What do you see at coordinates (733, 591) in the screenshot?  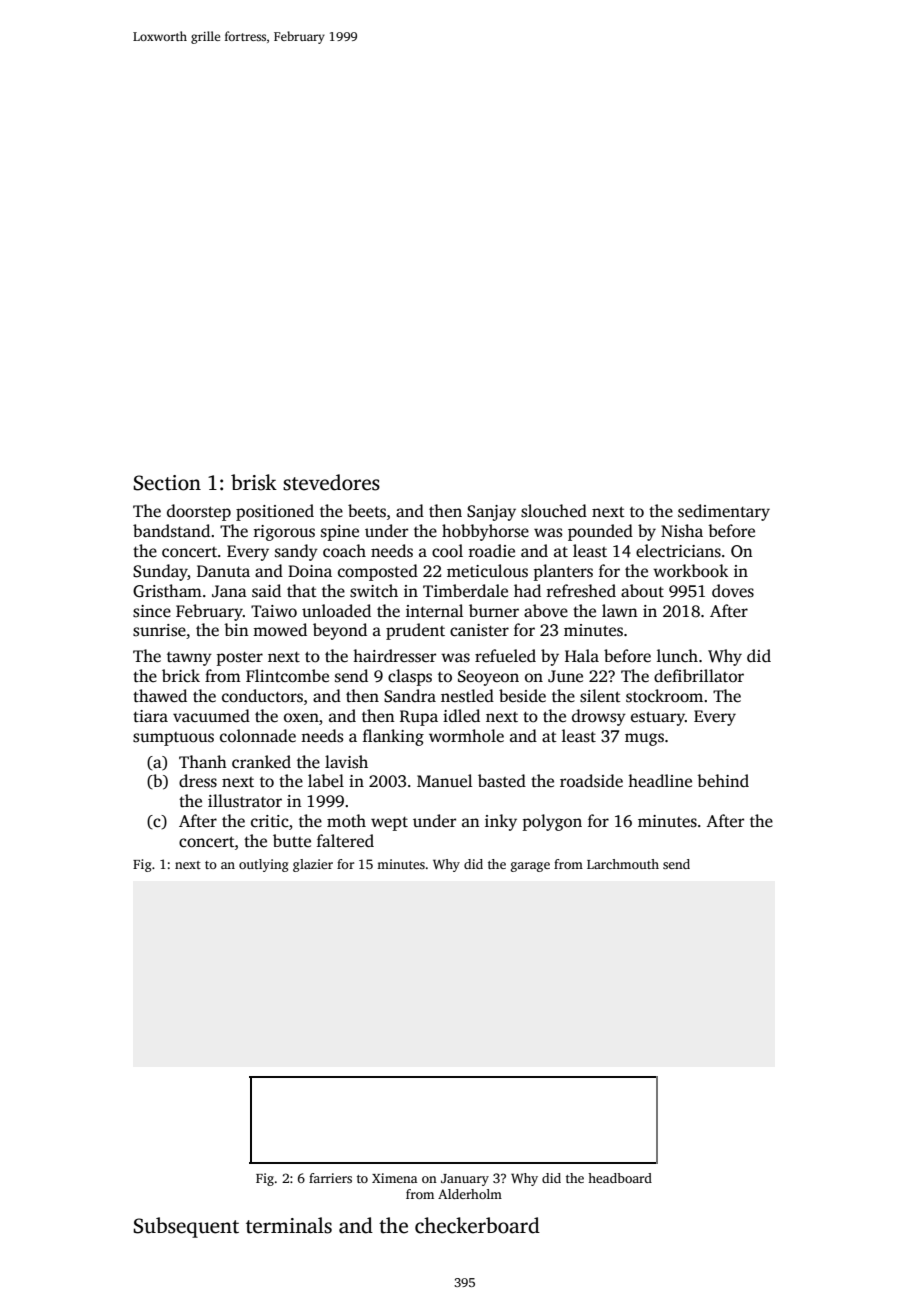 I see `doves` at bounding box center [733, 591].
